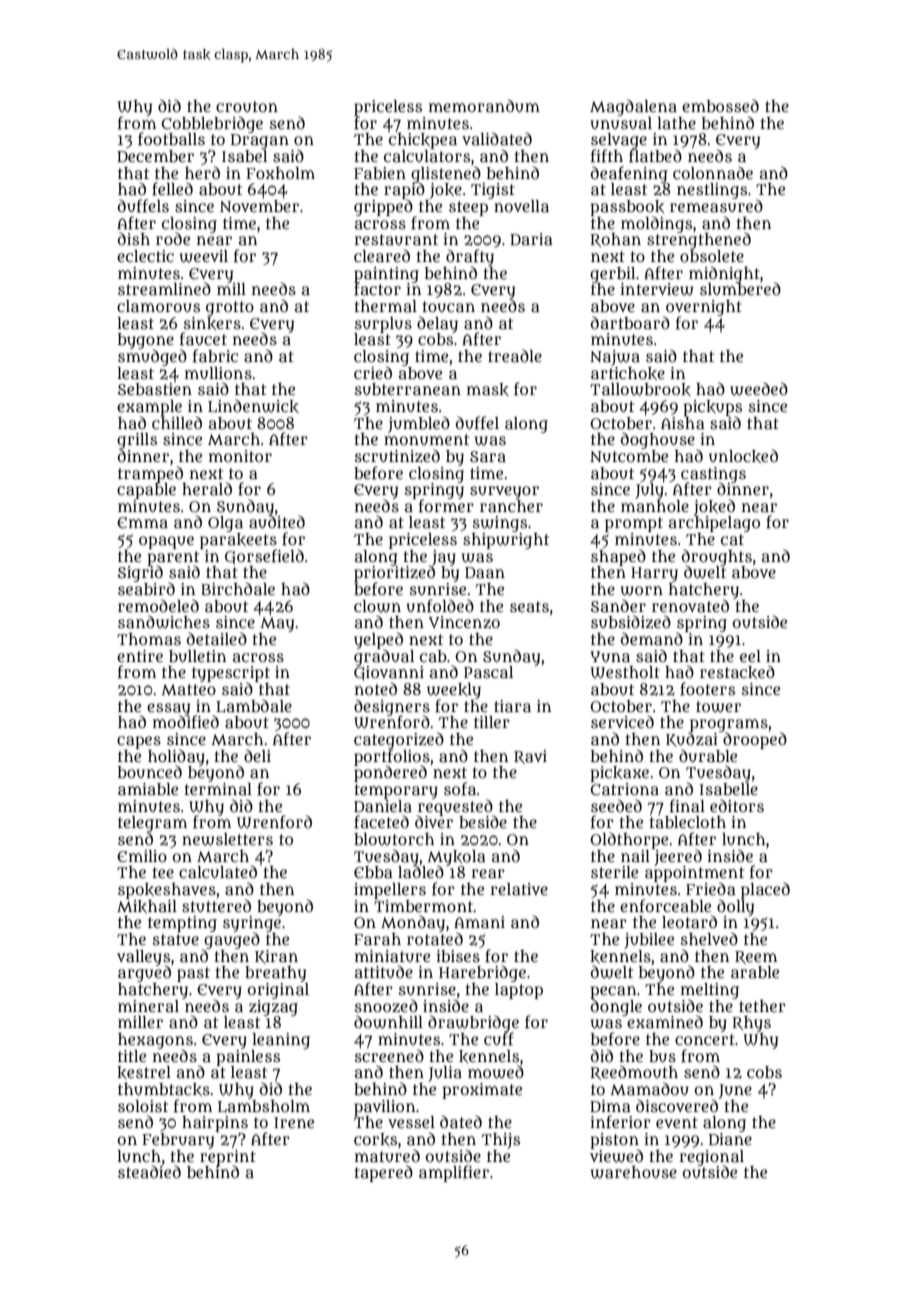  I want to click on weeded, so click(759, 389).
